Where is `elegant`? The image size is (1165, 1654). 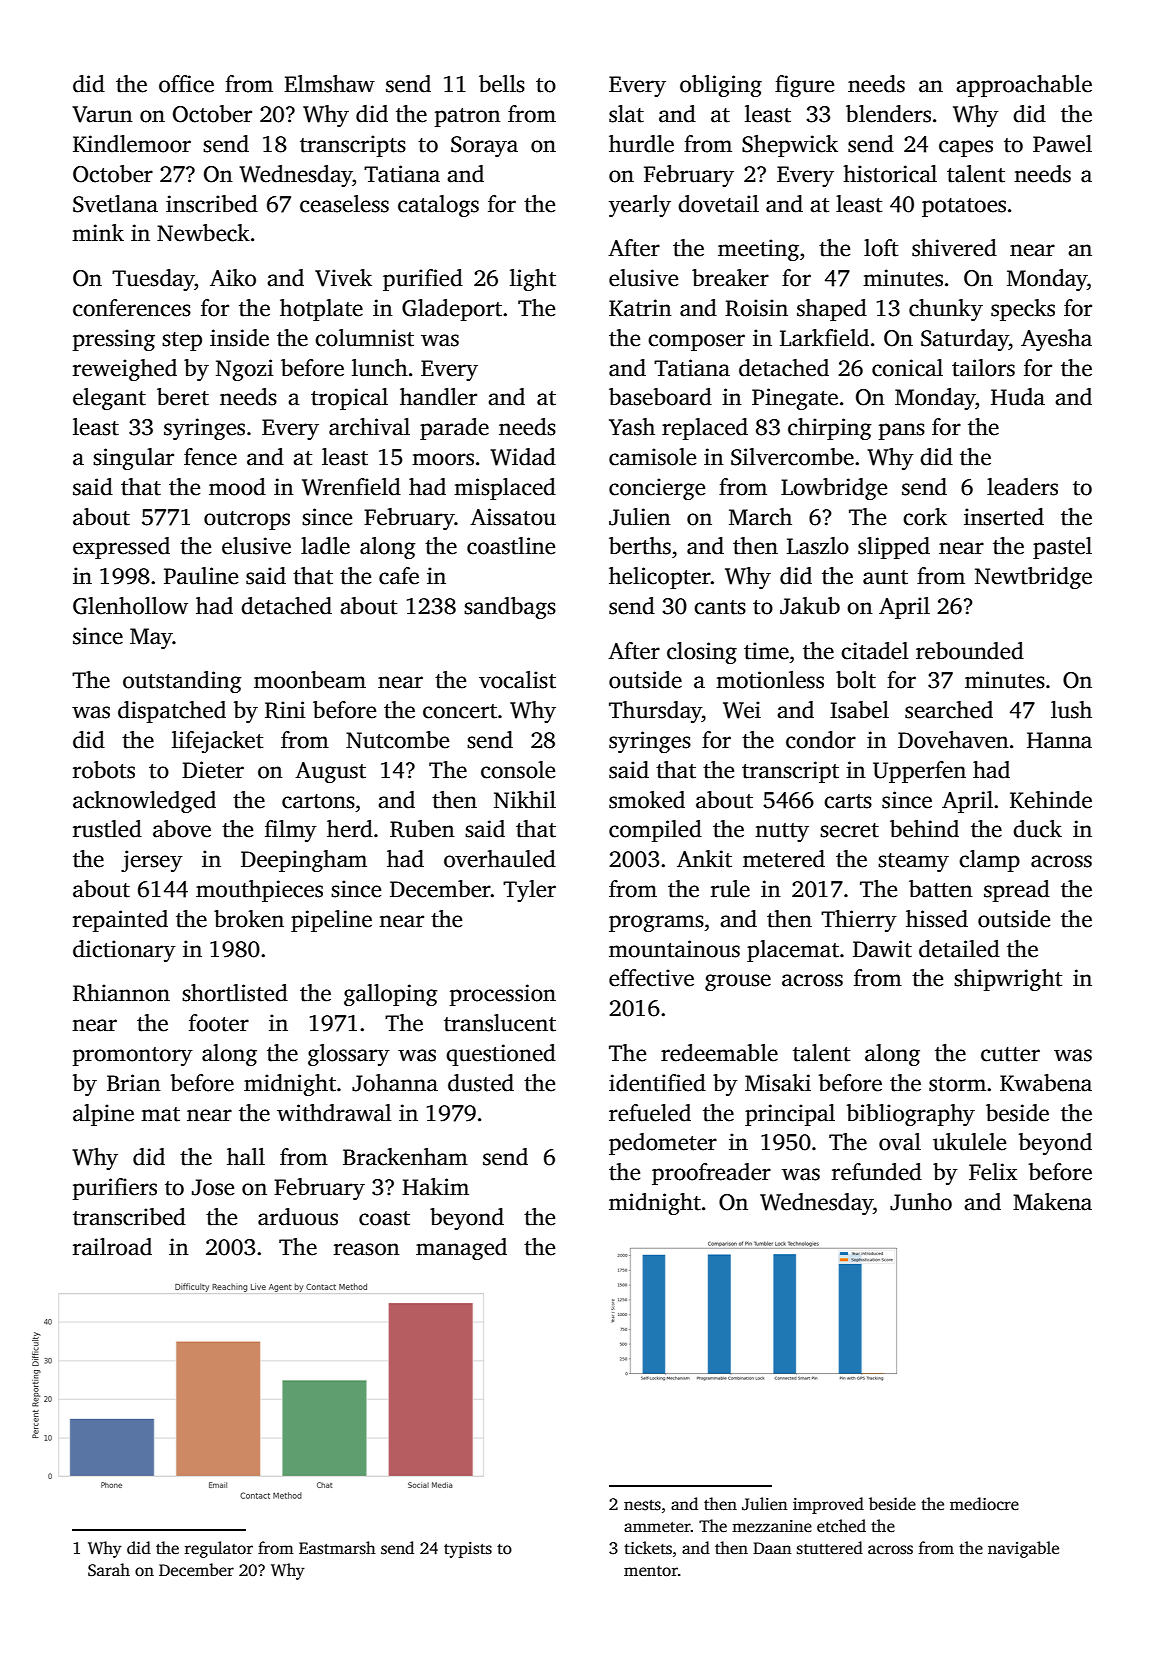 elegant is located at coordinates (109, 399).
